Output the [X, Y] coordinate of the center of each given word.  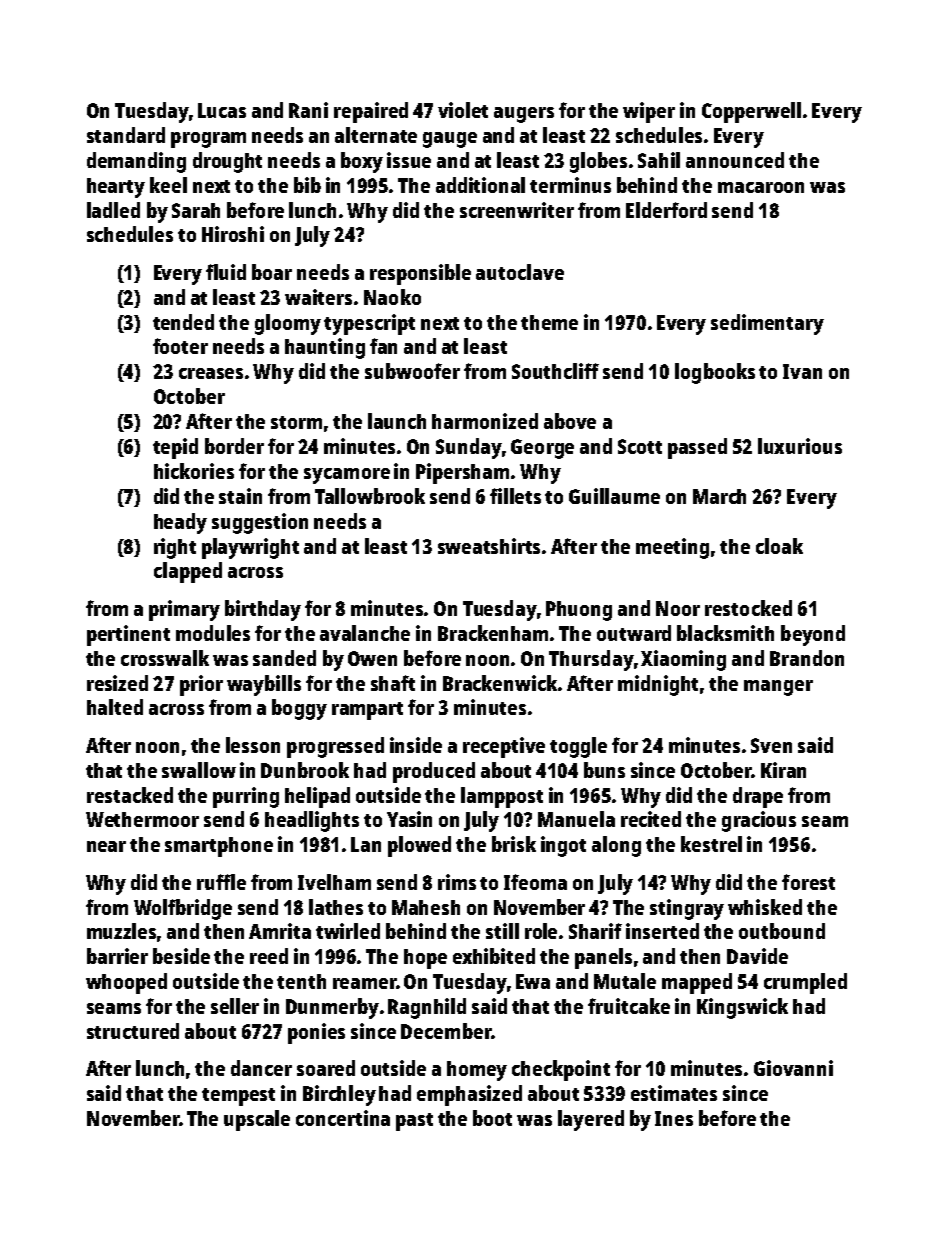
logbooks [715, 373]
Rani [308, 110]
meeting [672, 548]
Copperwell [751, 112]
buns [604, 770]
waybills [264, 685]
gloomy [288, 324]
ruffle [221, 882]
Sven [771, 745]
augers [524, 115]
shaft [393, 683]
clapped [188, 572]
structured [133, 1031]
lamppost [502, 797]
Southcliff [555, 371]
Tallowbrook [370, 496]
